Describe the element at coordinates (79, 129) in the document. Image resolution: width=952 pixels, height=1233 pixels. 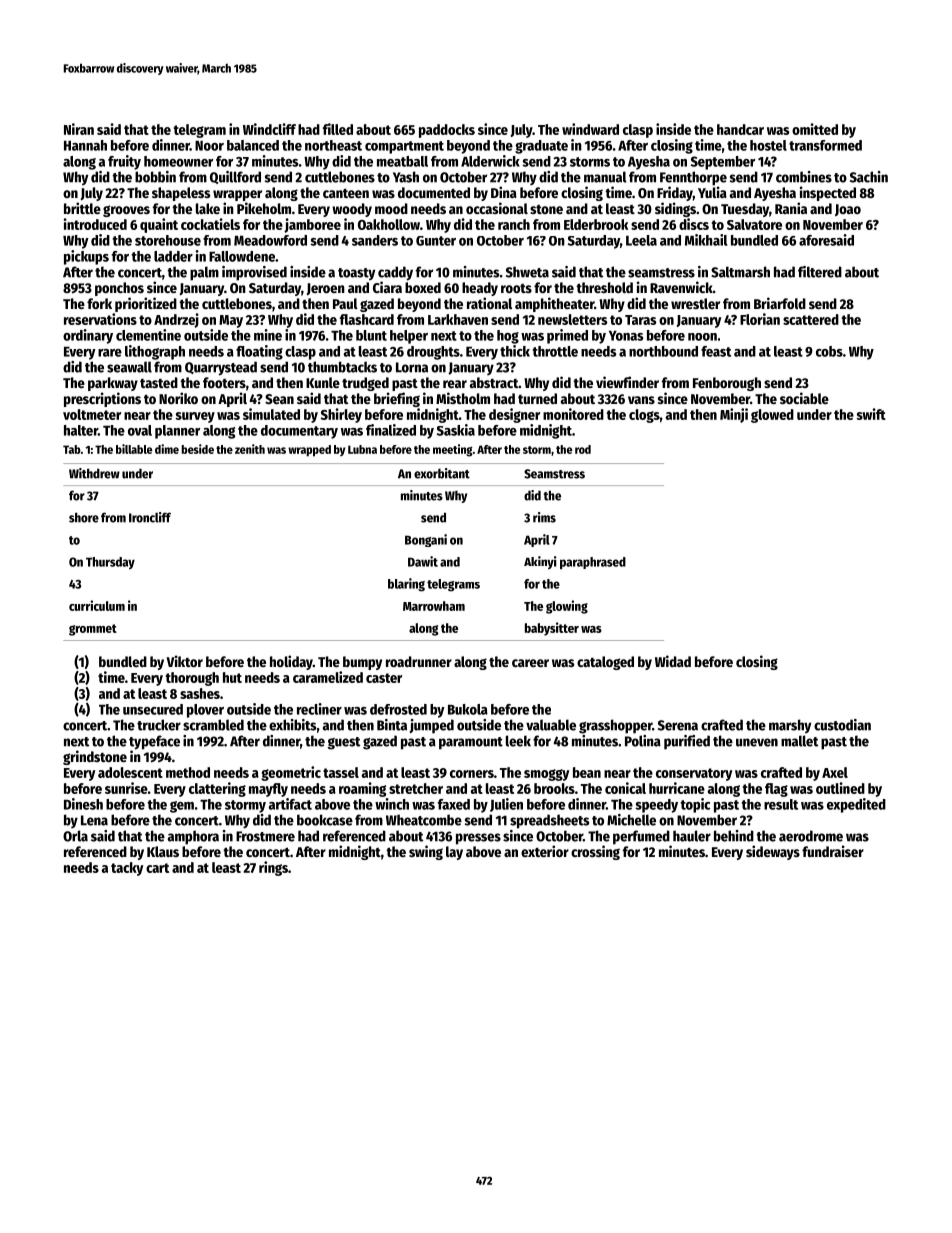
I see `Niran` at that location.
